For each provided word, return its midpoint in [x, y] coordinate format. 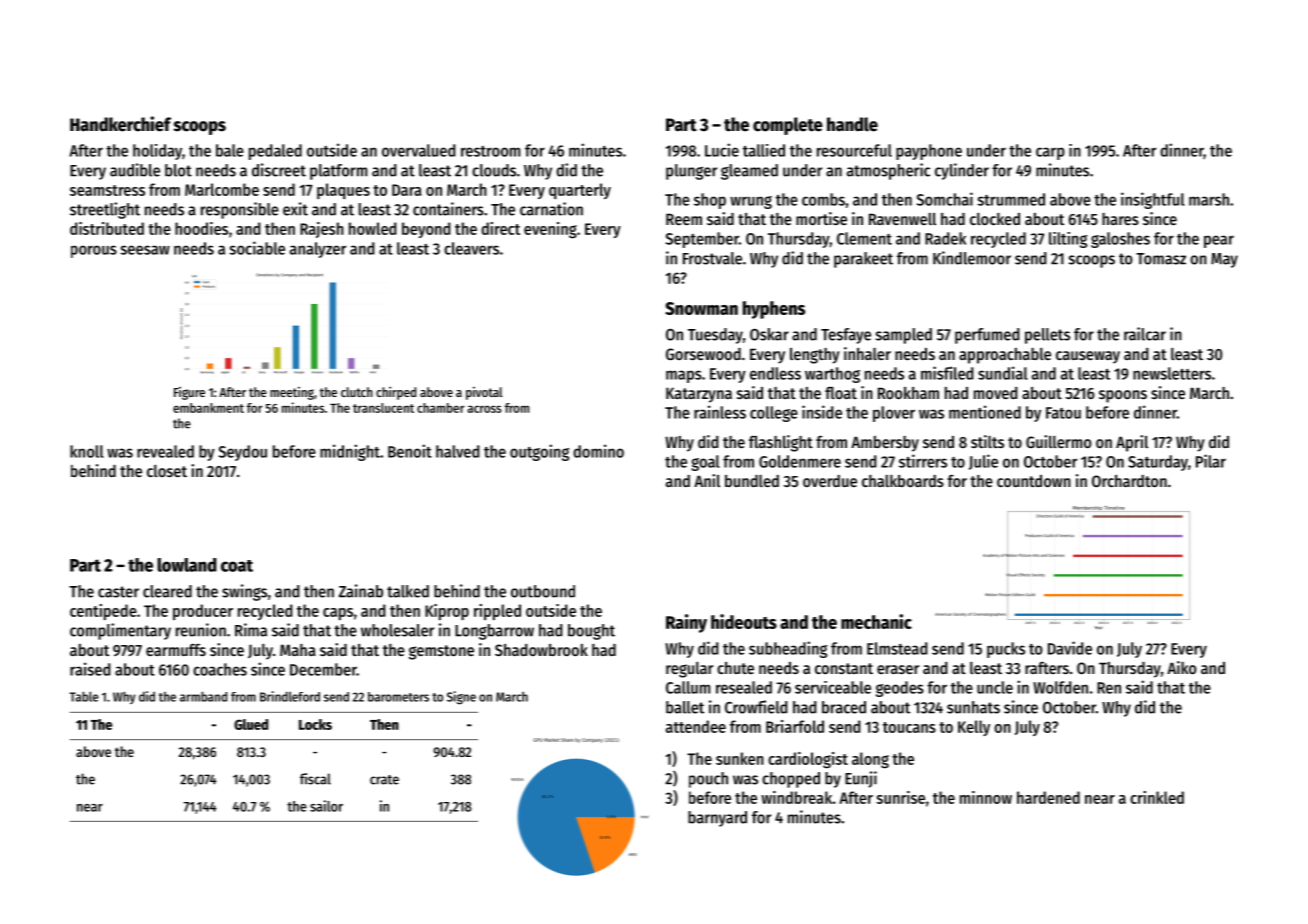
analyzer [318, 250]
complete [788, 126]
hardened [1048, 797]
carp [1050, 153]
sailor [326, 806]
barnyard [717, 819]
